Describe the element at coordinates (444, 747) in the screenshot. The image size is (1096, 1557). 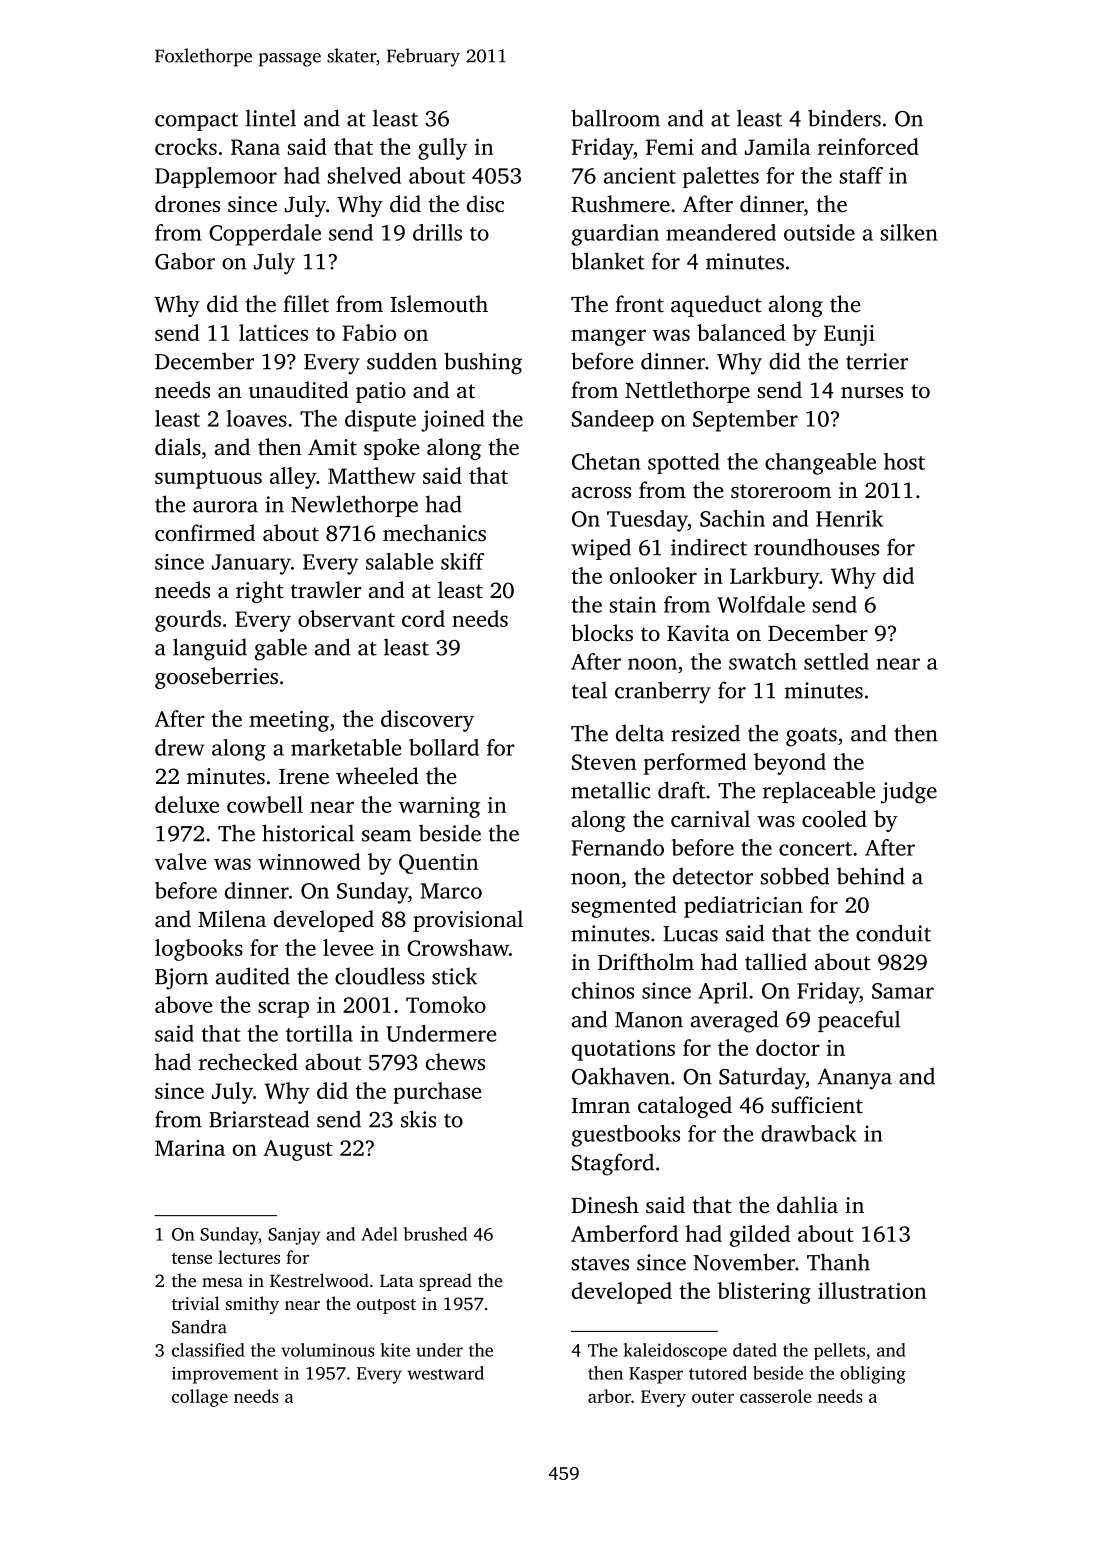
I see `bollard` at that location.
